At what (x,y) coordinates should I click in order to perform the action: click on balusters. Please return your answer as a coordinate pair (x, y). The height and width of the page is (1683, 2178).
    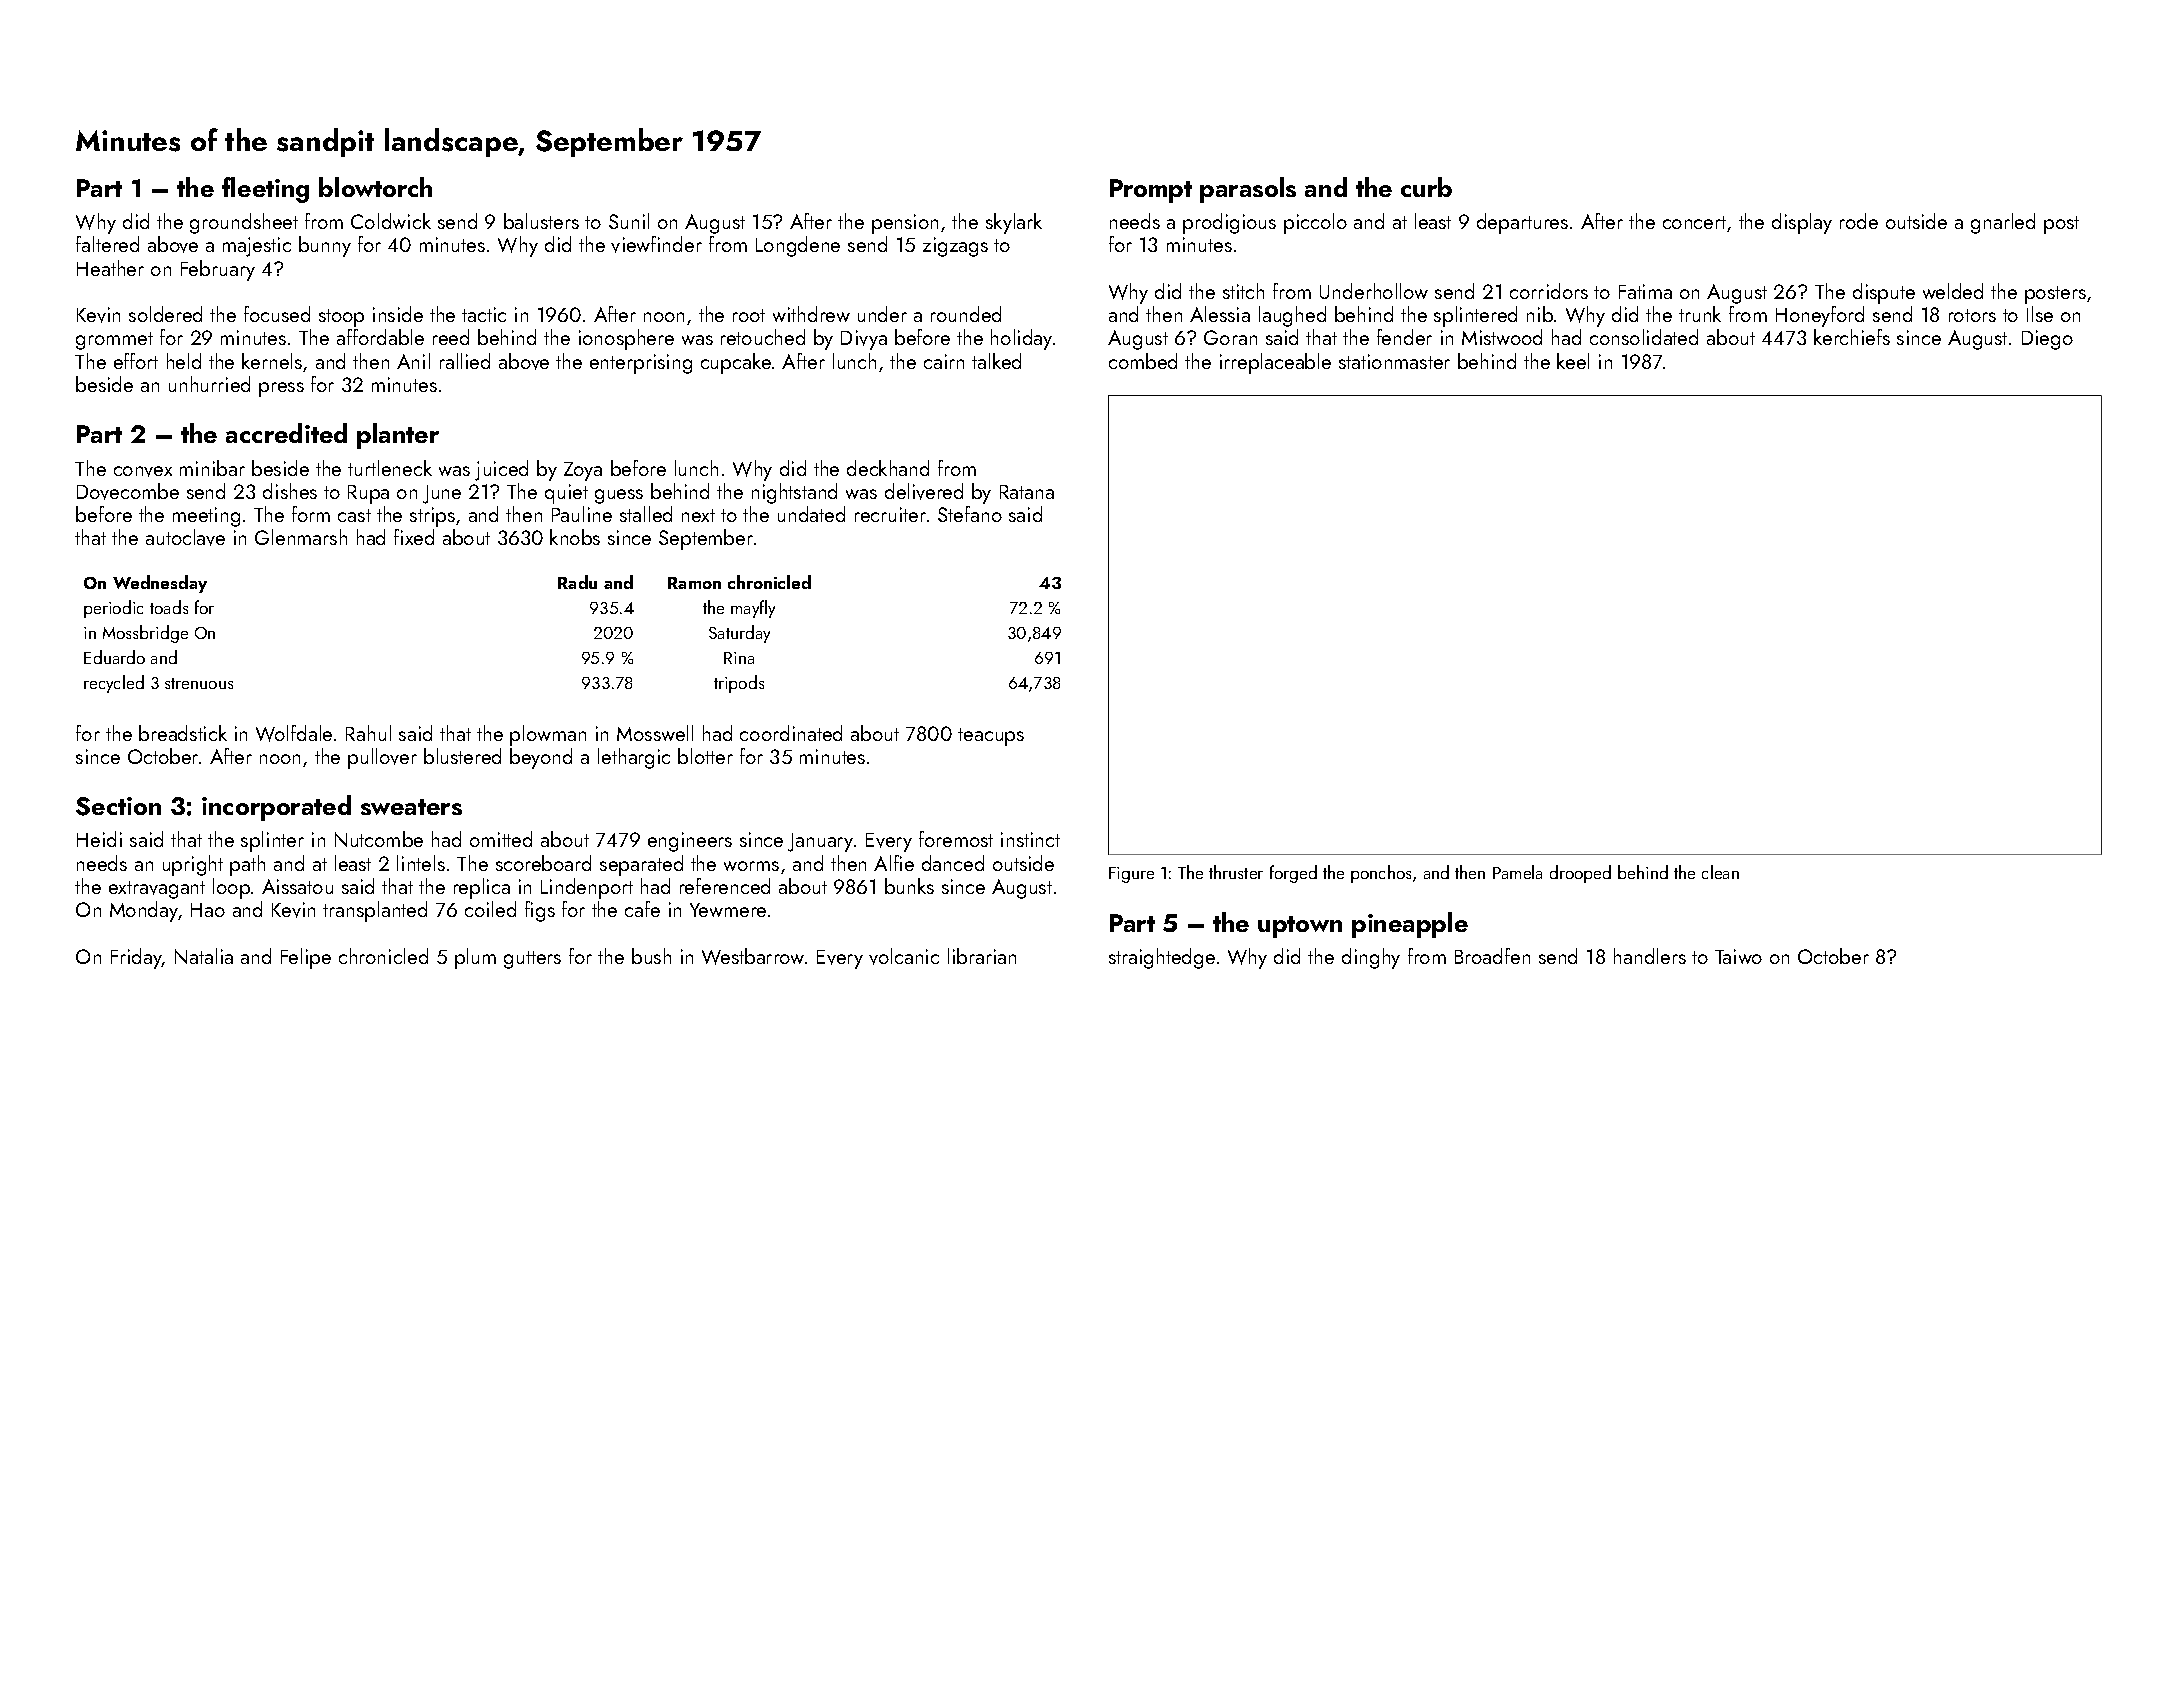
    Looking at the image, I should click on (541, 221).
